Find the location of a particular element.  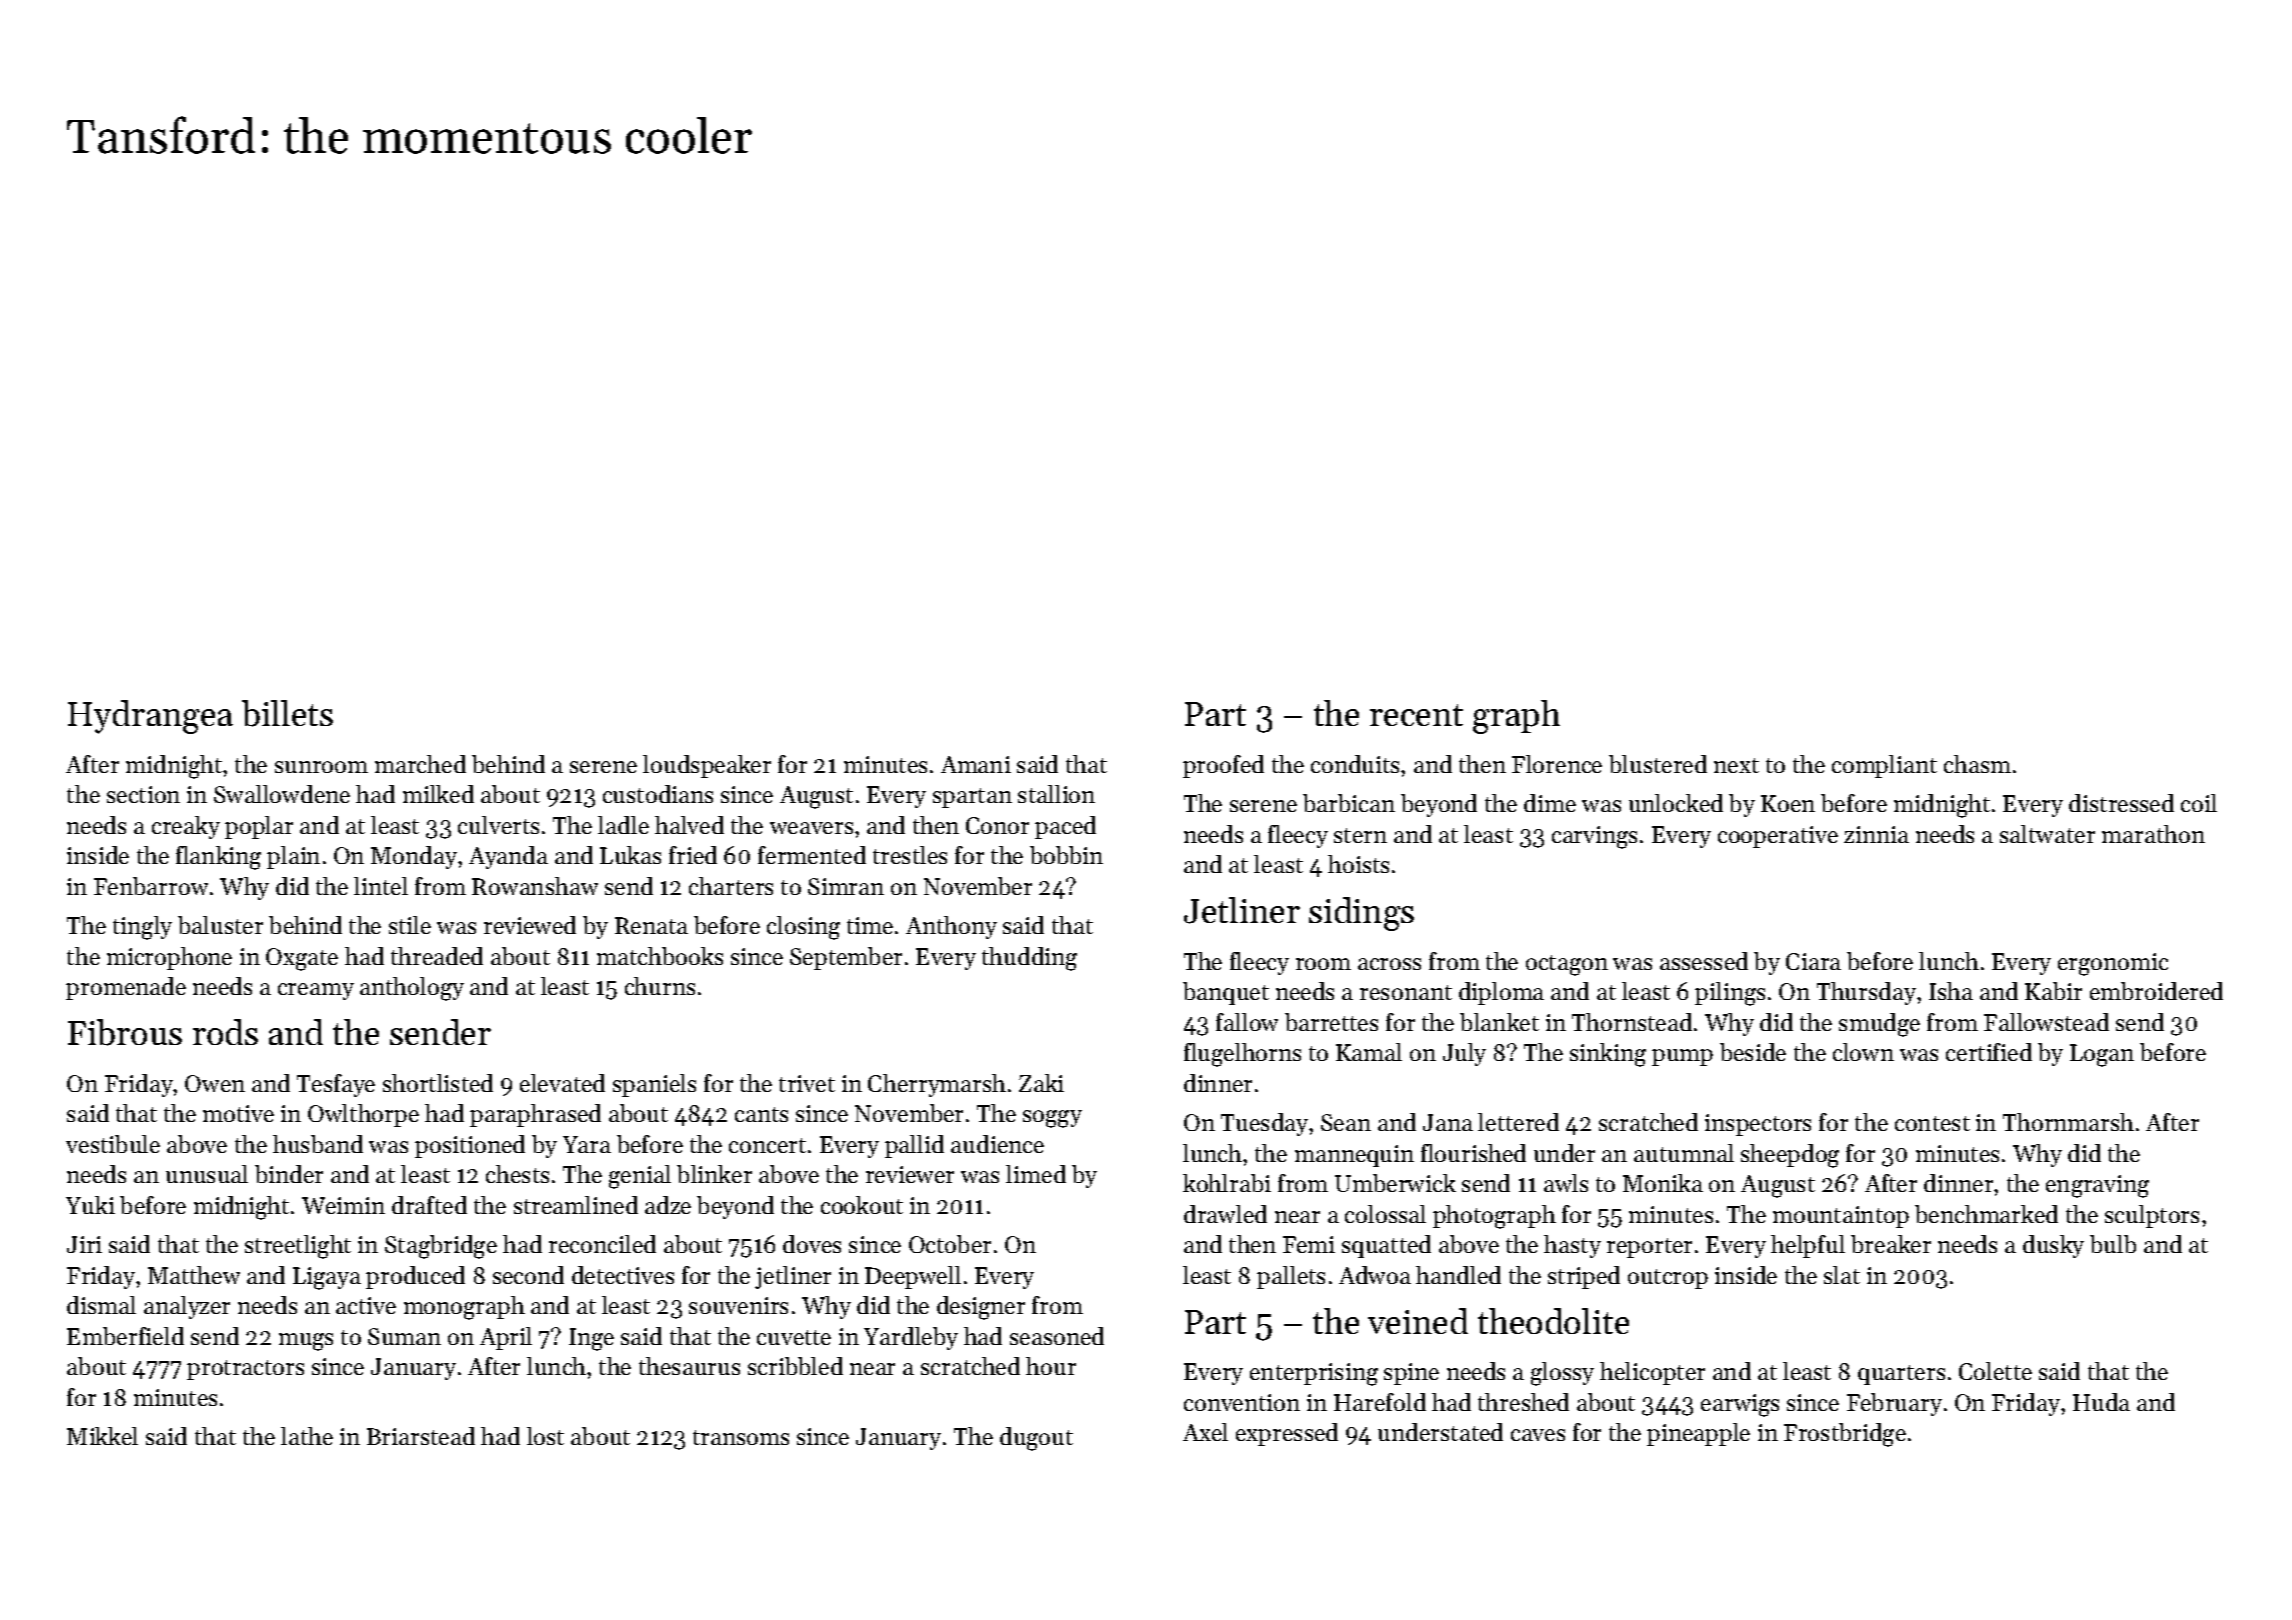

clown is located at coordinates (1863, 1052).
